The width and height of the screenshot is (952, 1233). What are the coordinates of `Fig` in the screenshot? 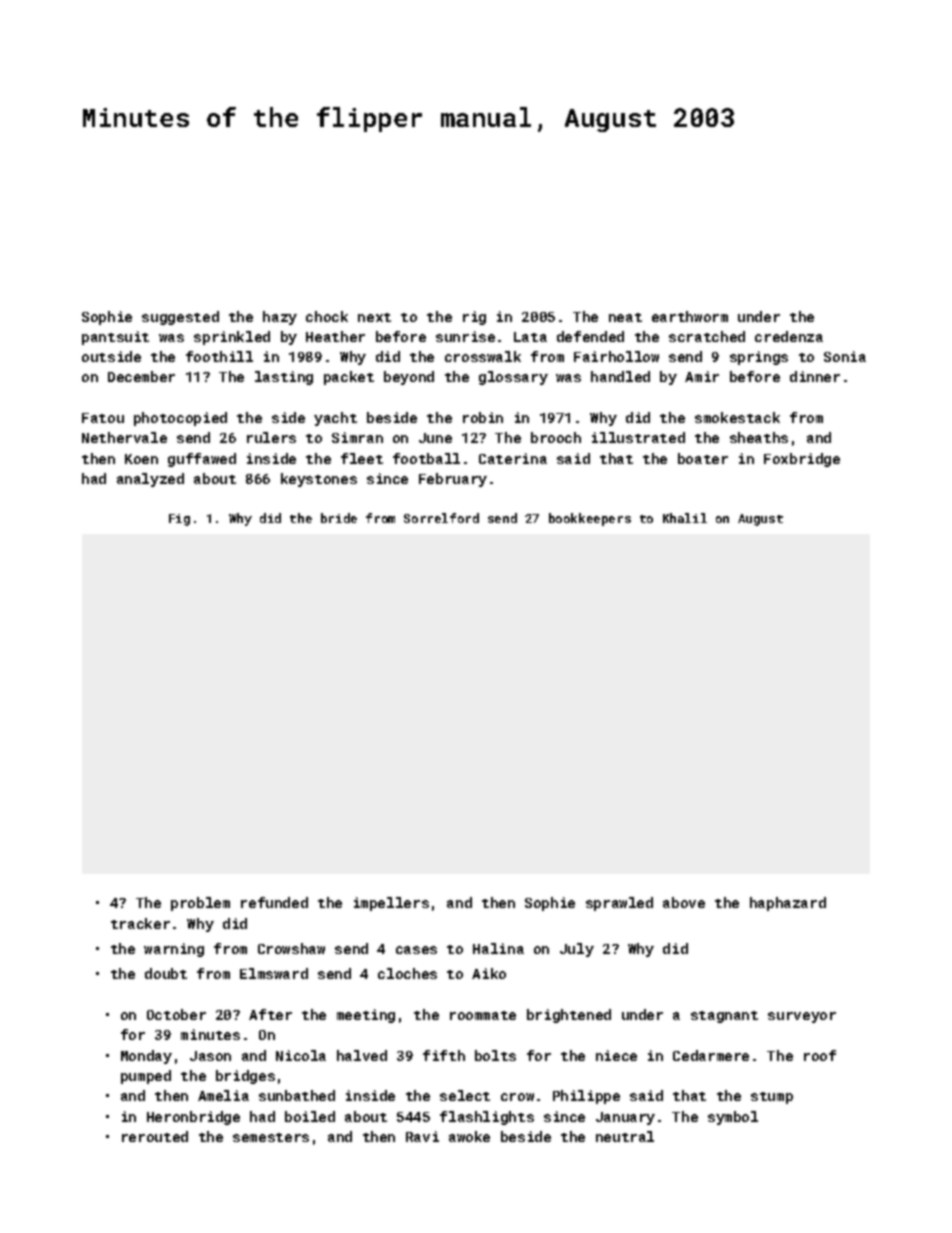 It's located at (179, 520).
